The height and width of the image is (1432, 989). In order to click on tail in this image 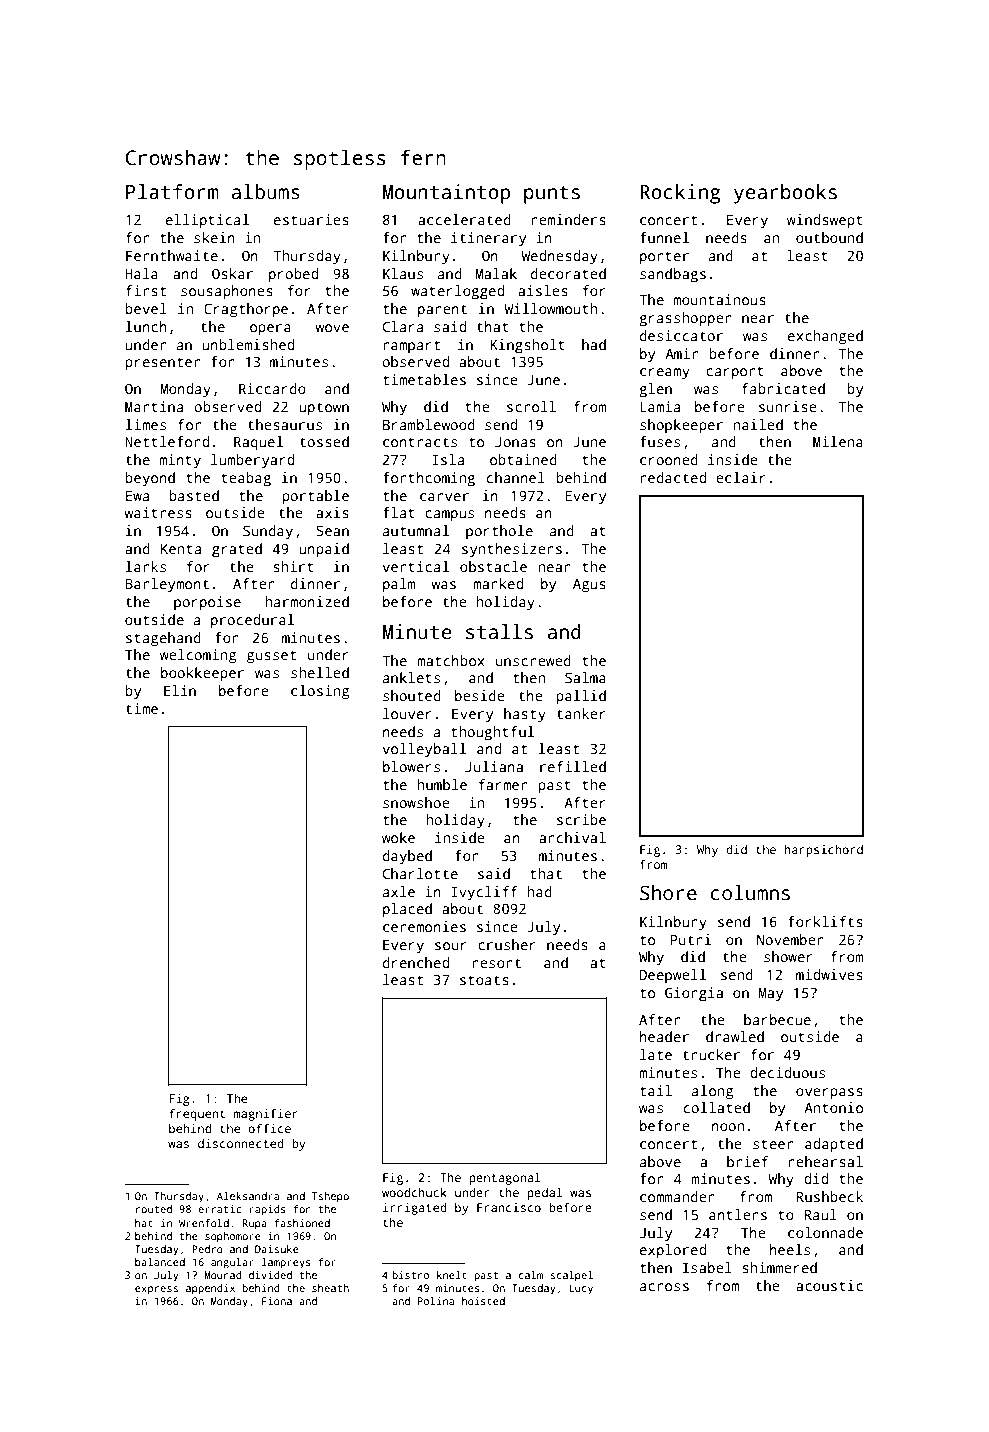, I will do `click(656, 1090)`.
